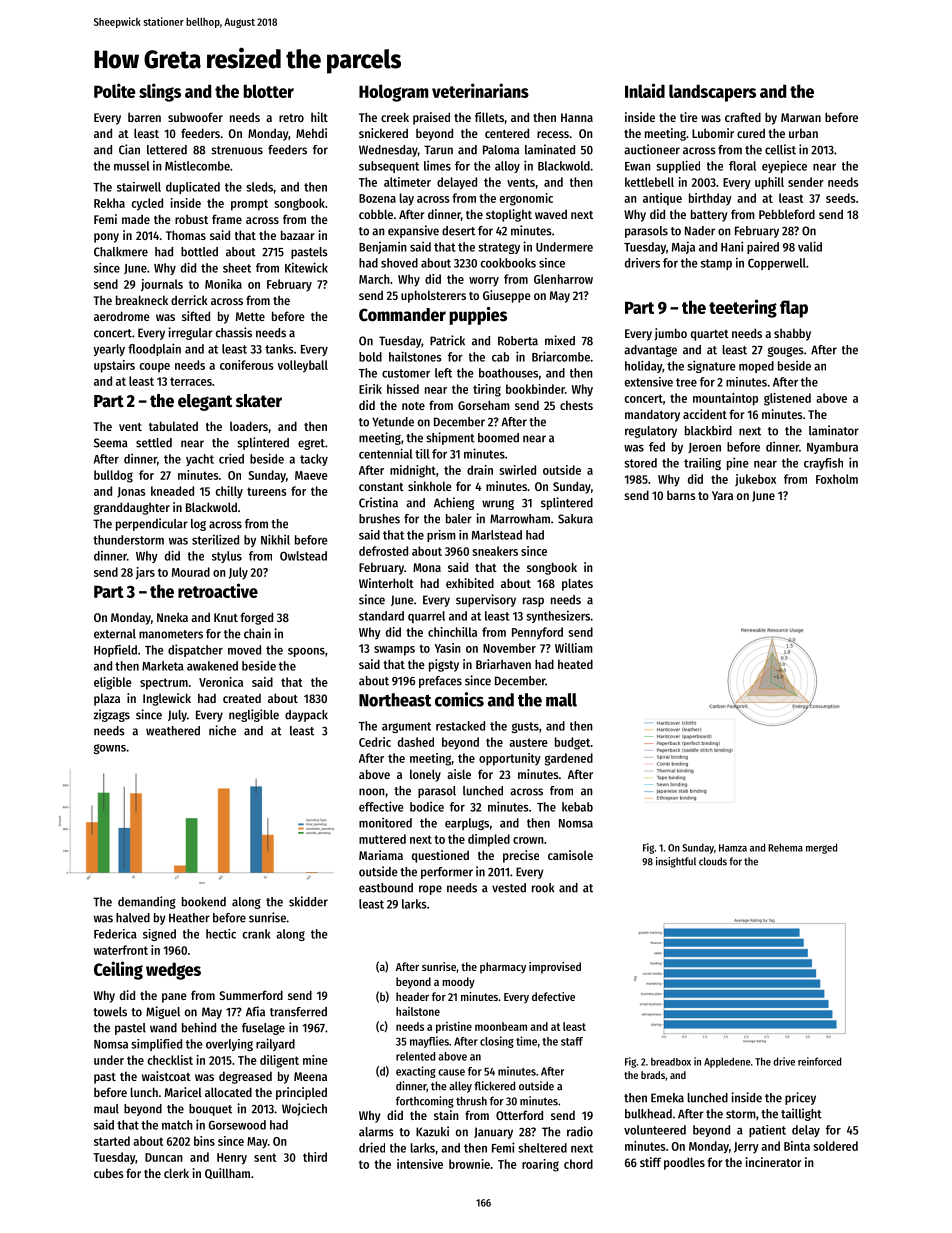 The width and height of the document is (952, 1233). What do you see at coordinates (420, 1164) in the document?
I see `intensive` at bounding box center [420, 1164].
